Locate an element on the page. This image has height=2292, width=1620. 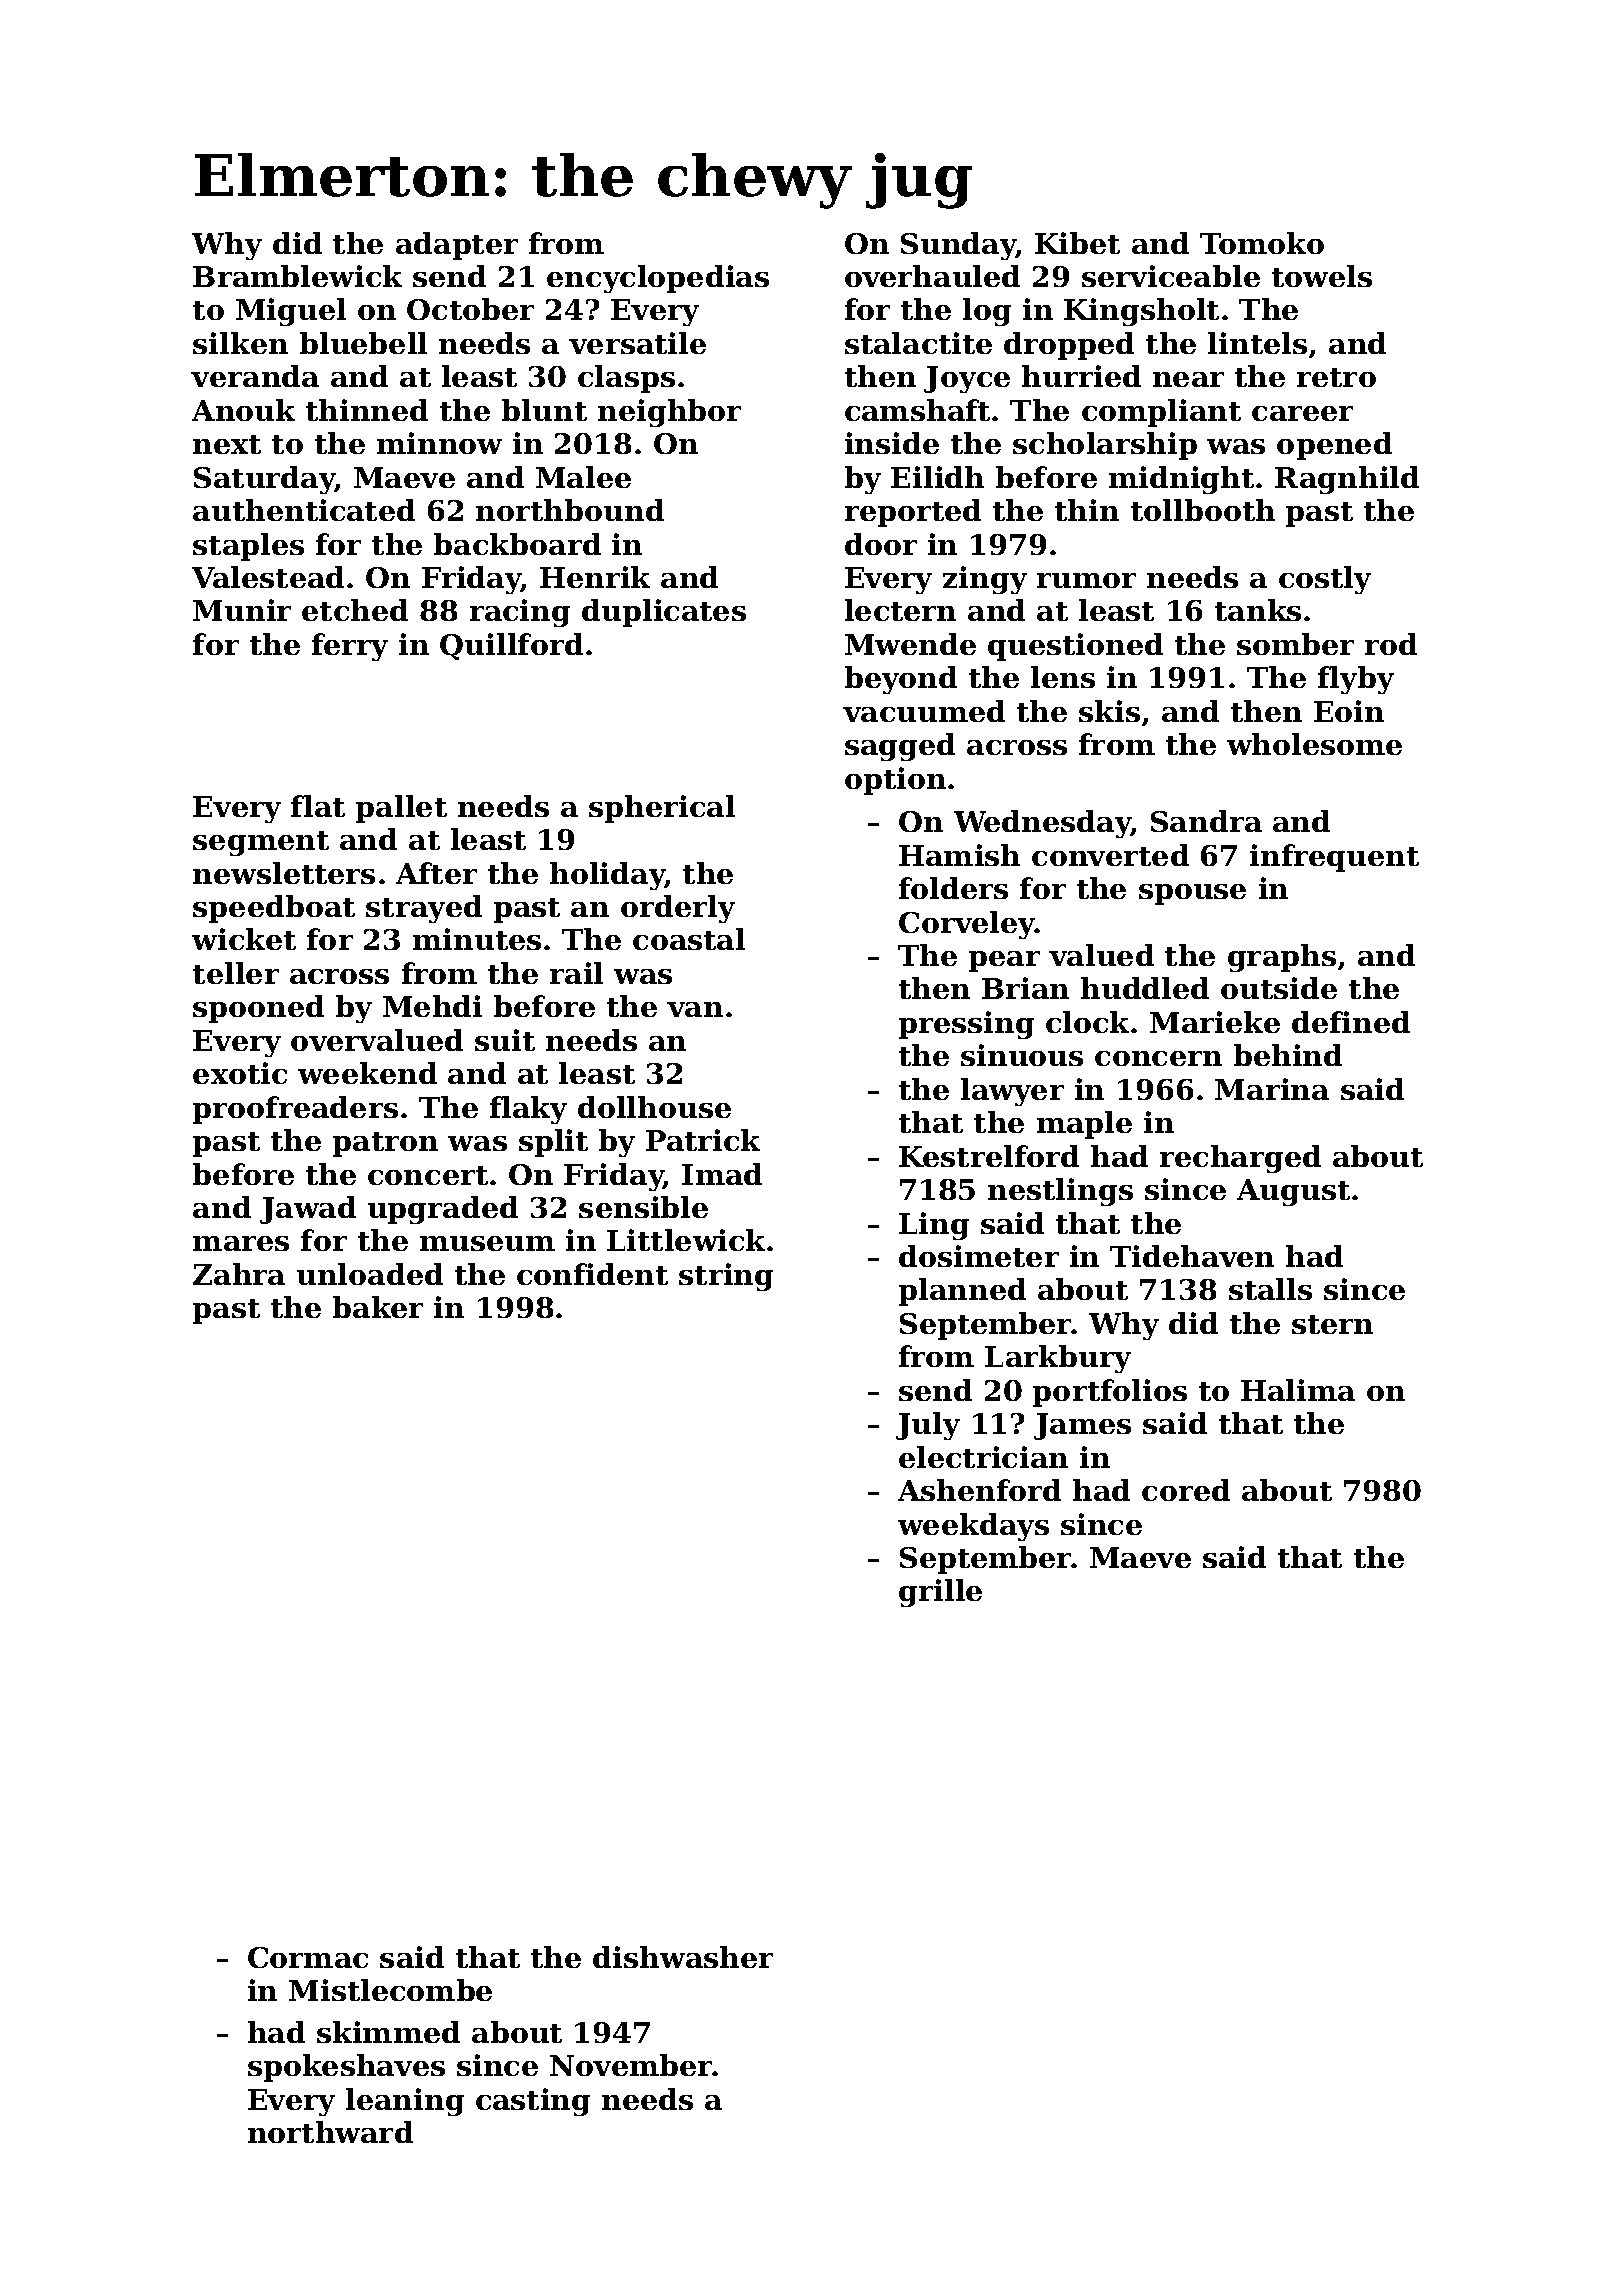
grille is located at coordinates (940, 1593).
